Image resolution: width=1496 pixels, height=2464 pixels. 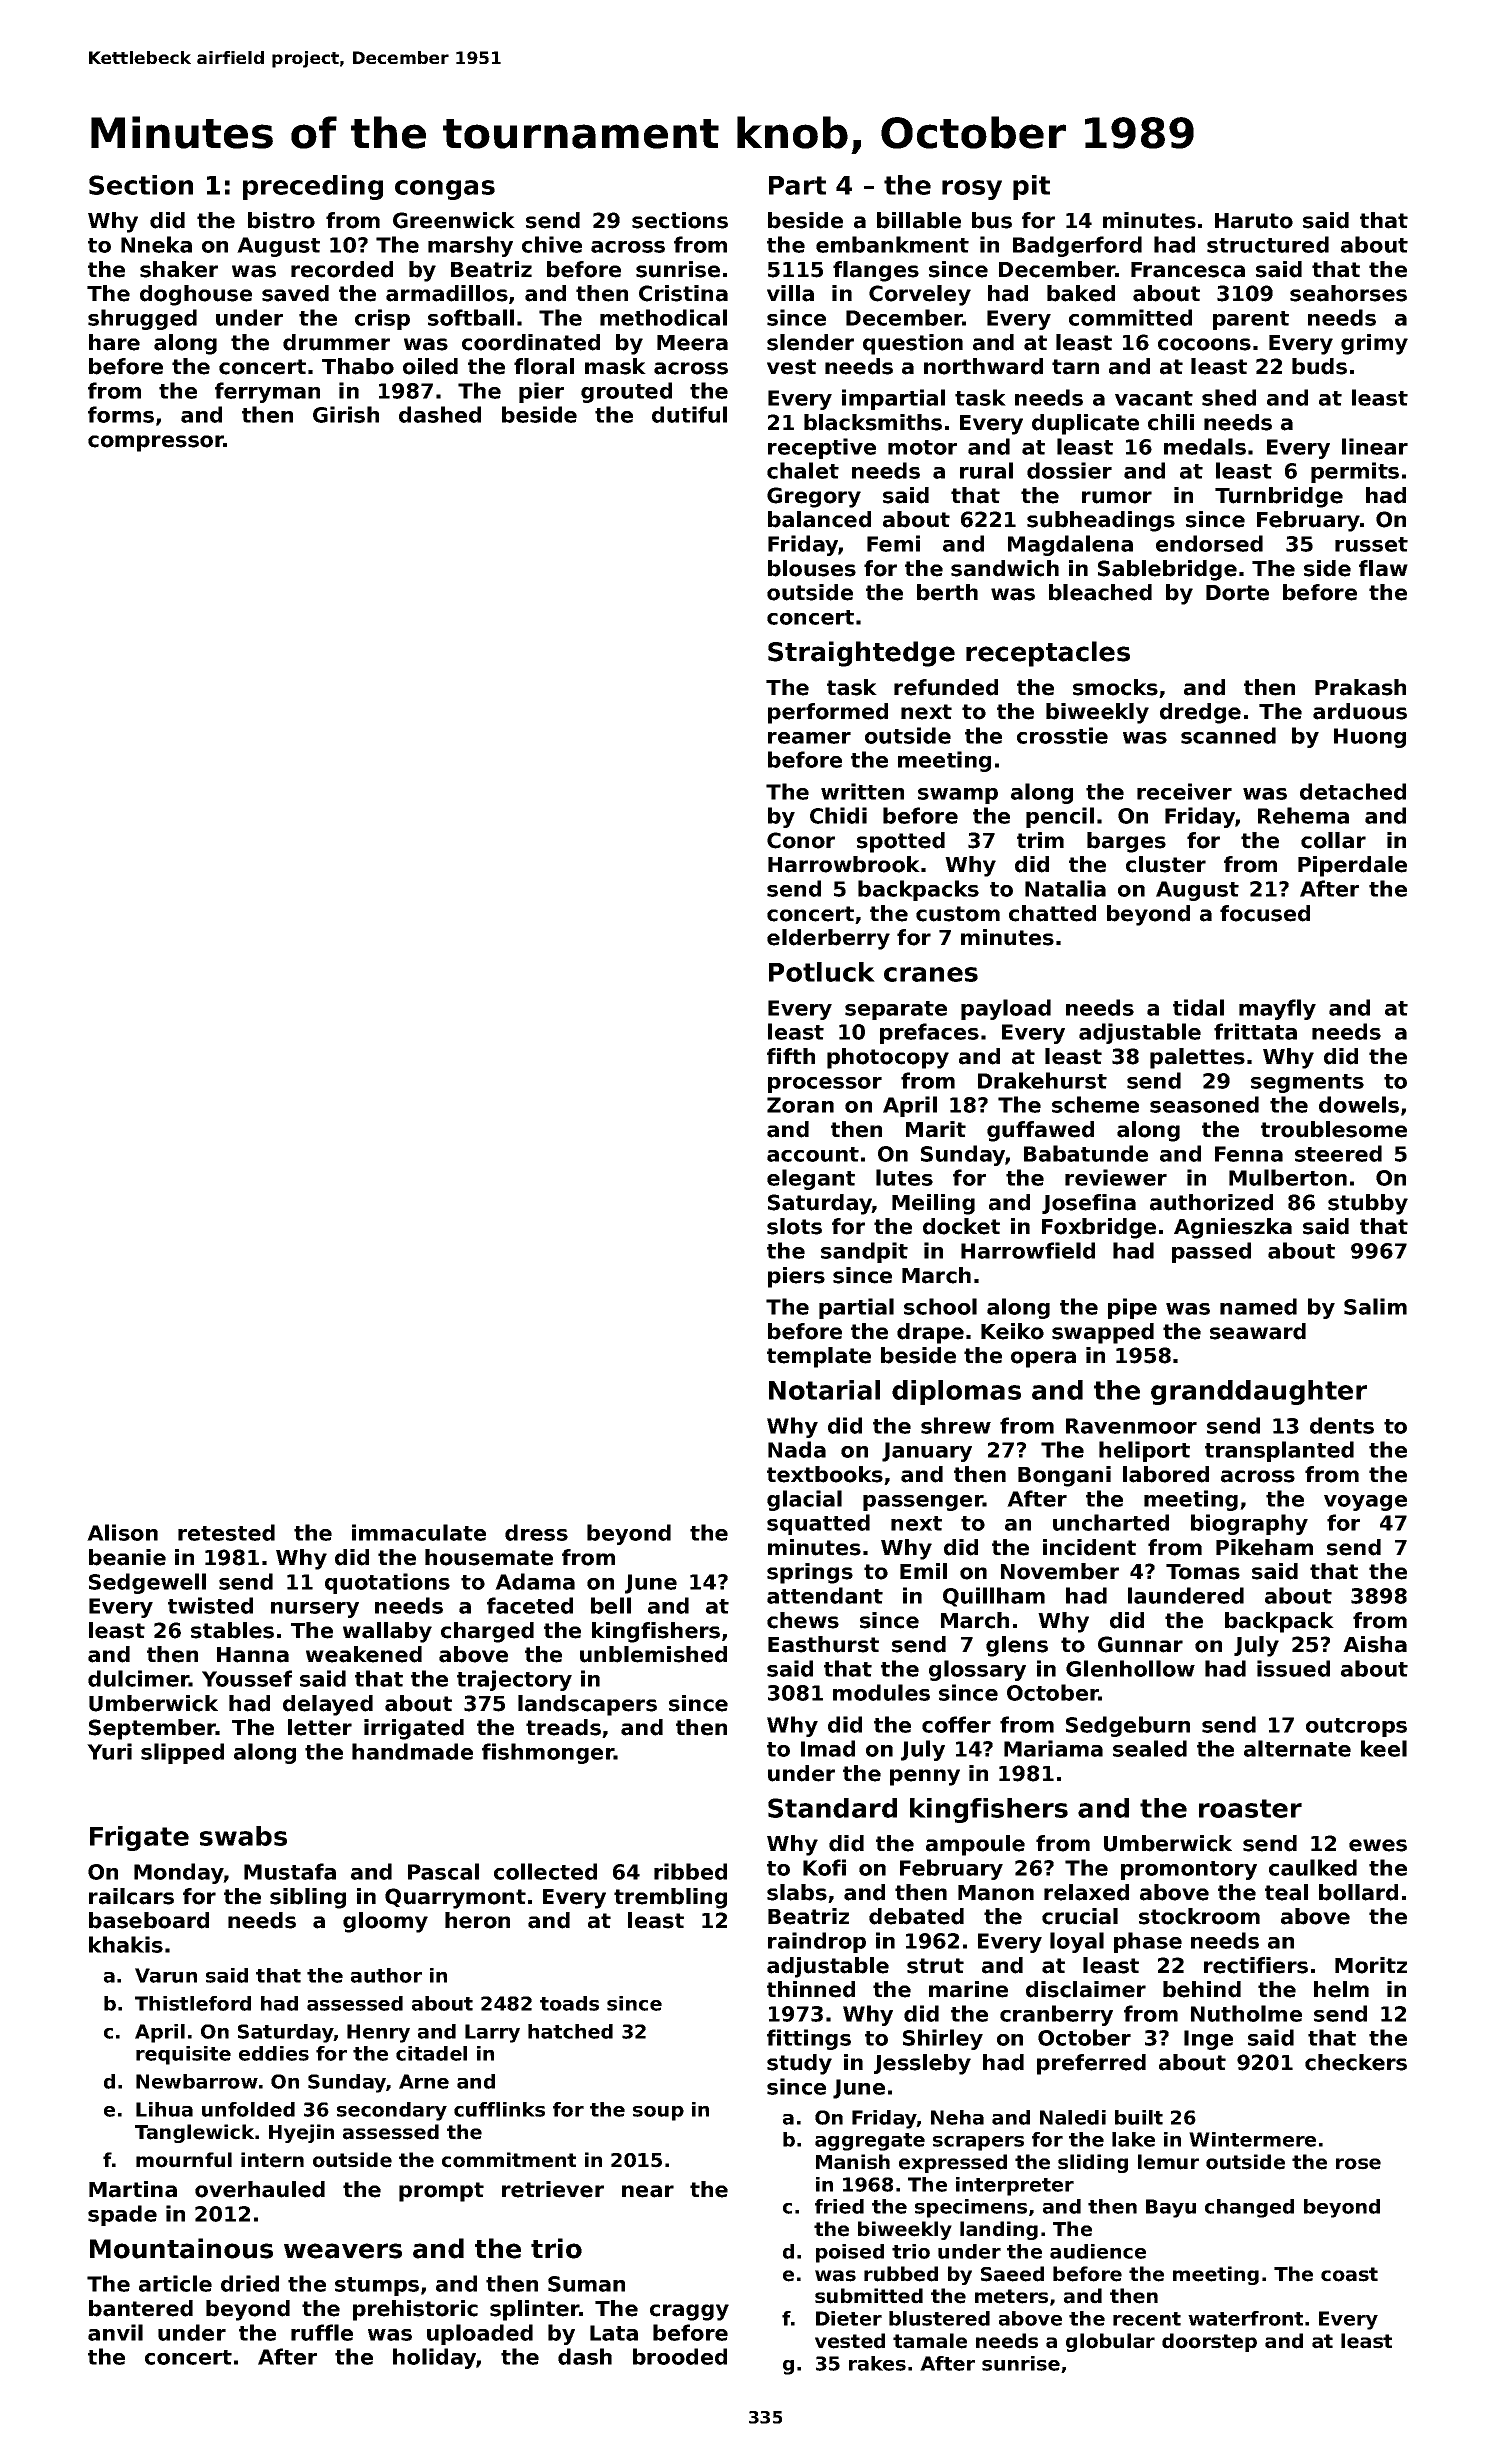 What do you see at coordinates (611, 1605) in the screenshot?
I see `bell` at bounding box center [611, 1605].
